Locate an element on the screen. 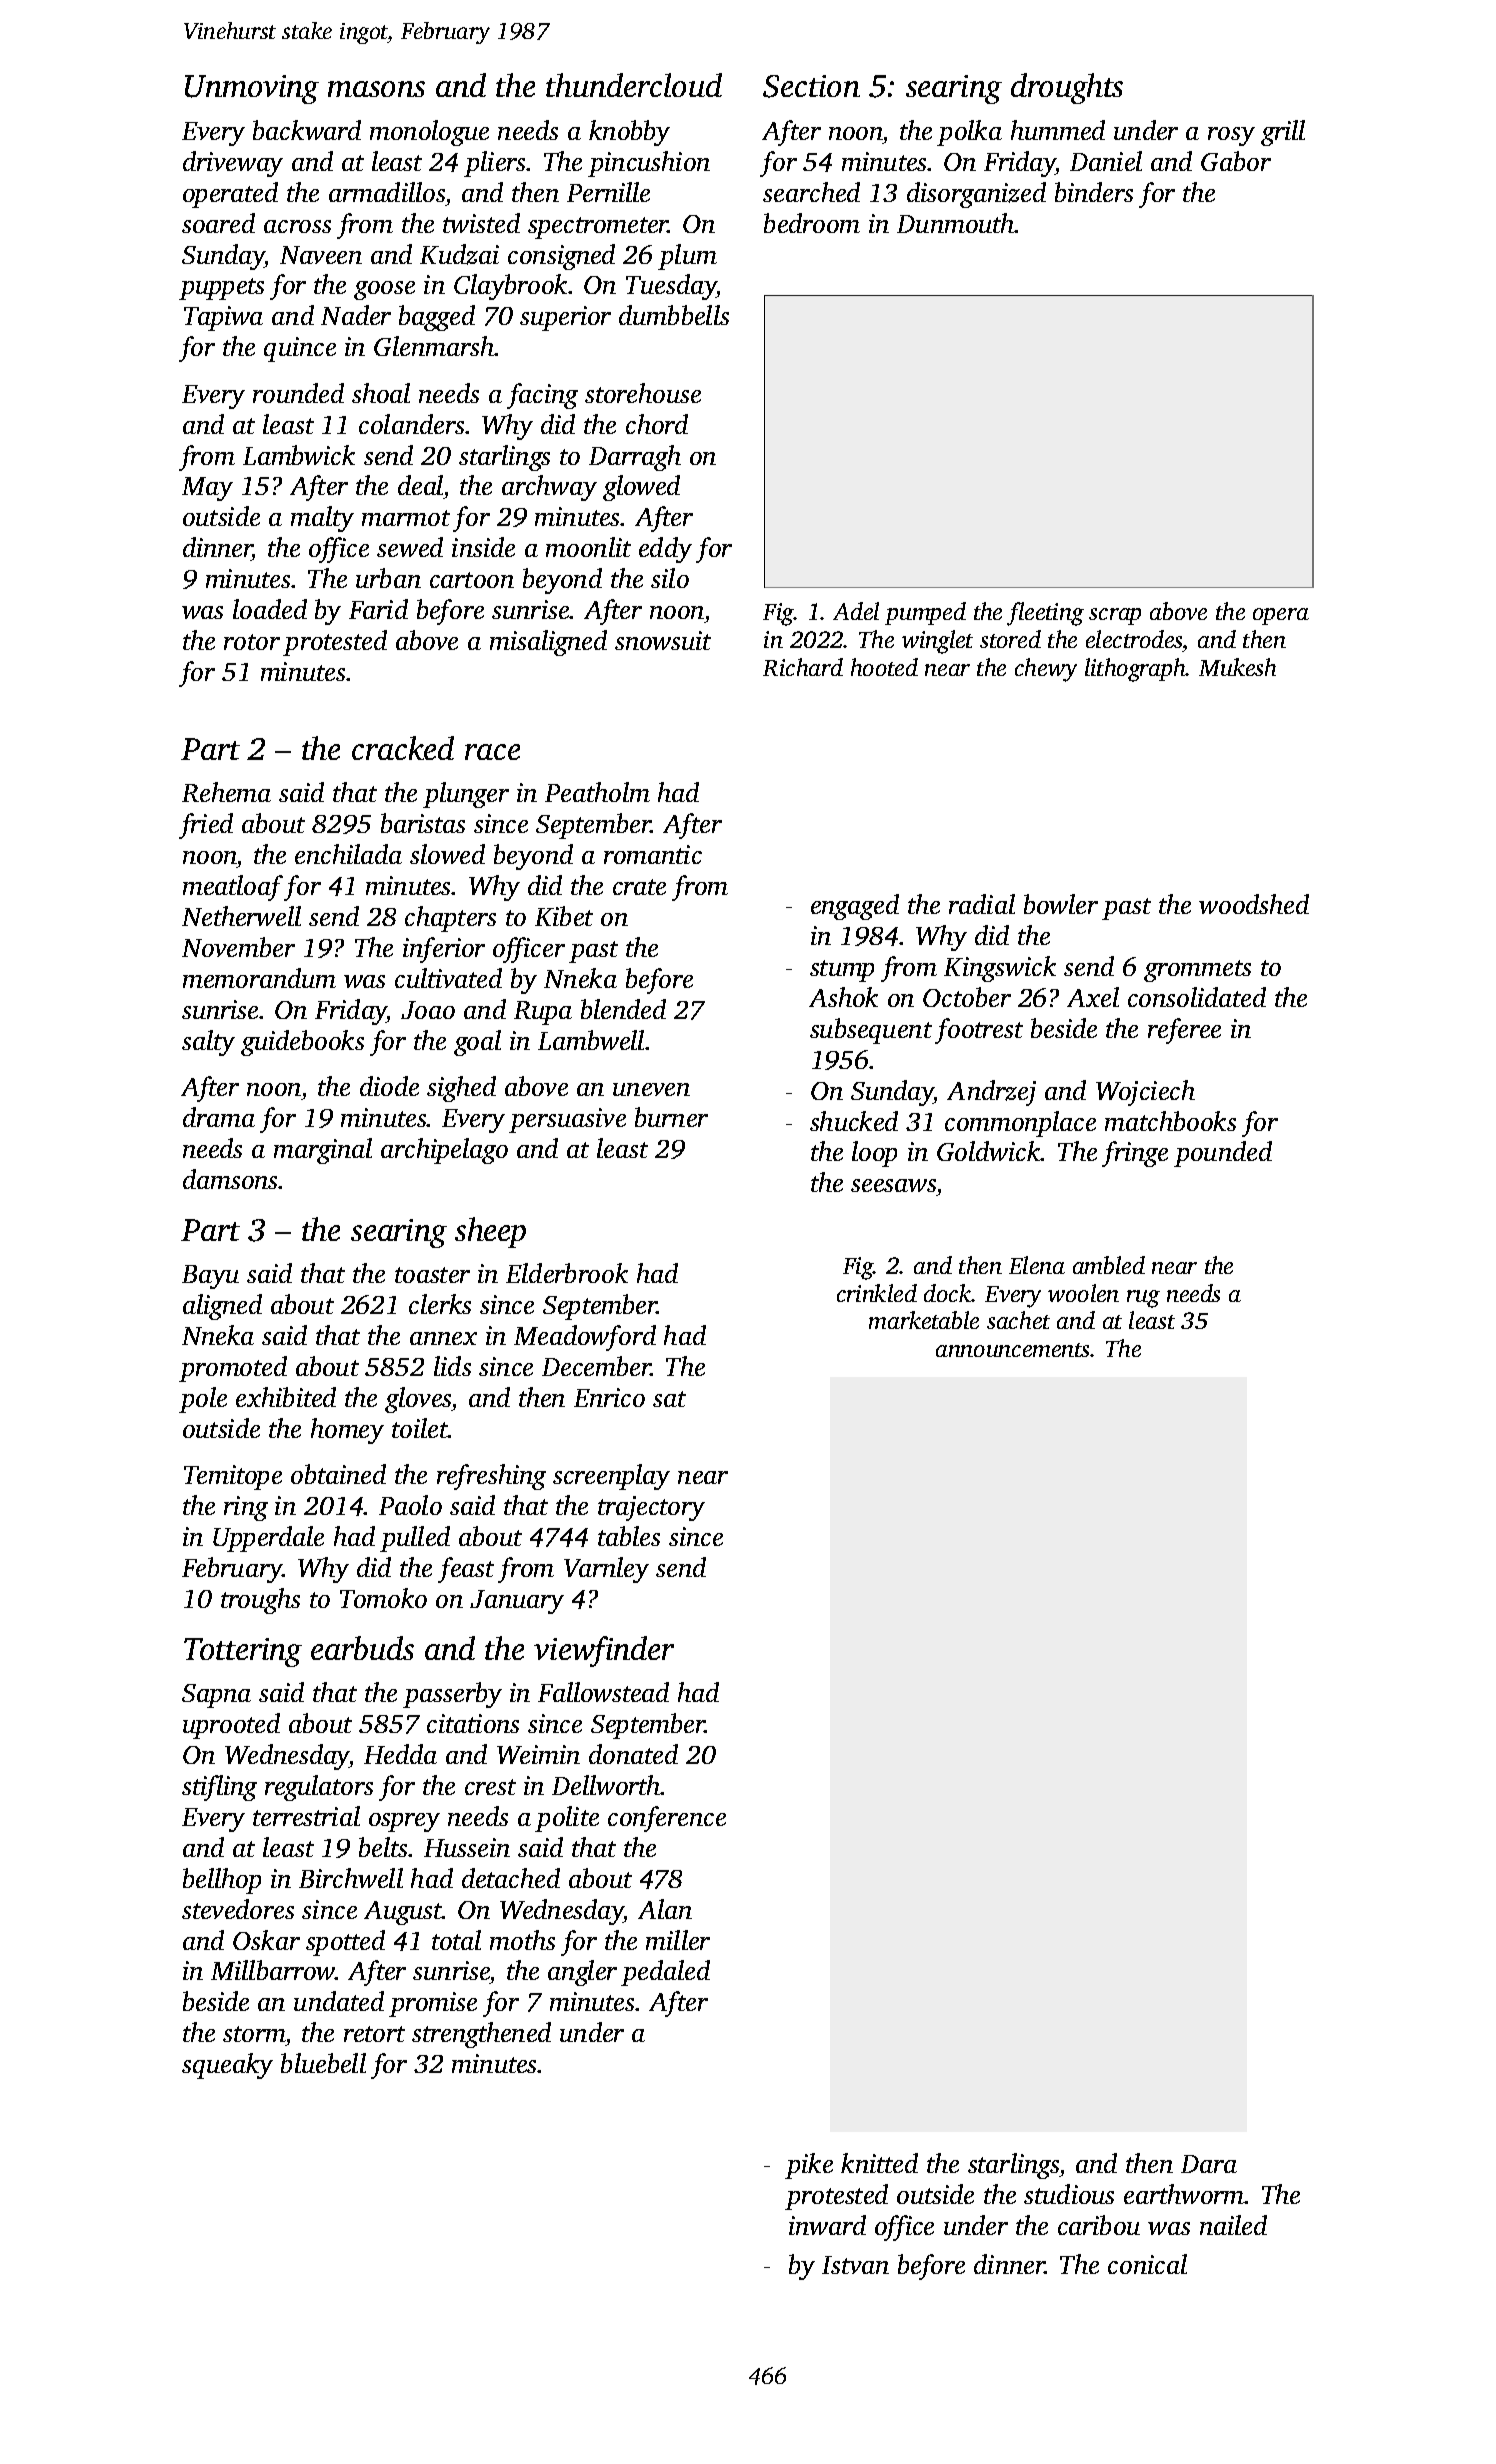  pole is located at coordinates (203, 1400).
